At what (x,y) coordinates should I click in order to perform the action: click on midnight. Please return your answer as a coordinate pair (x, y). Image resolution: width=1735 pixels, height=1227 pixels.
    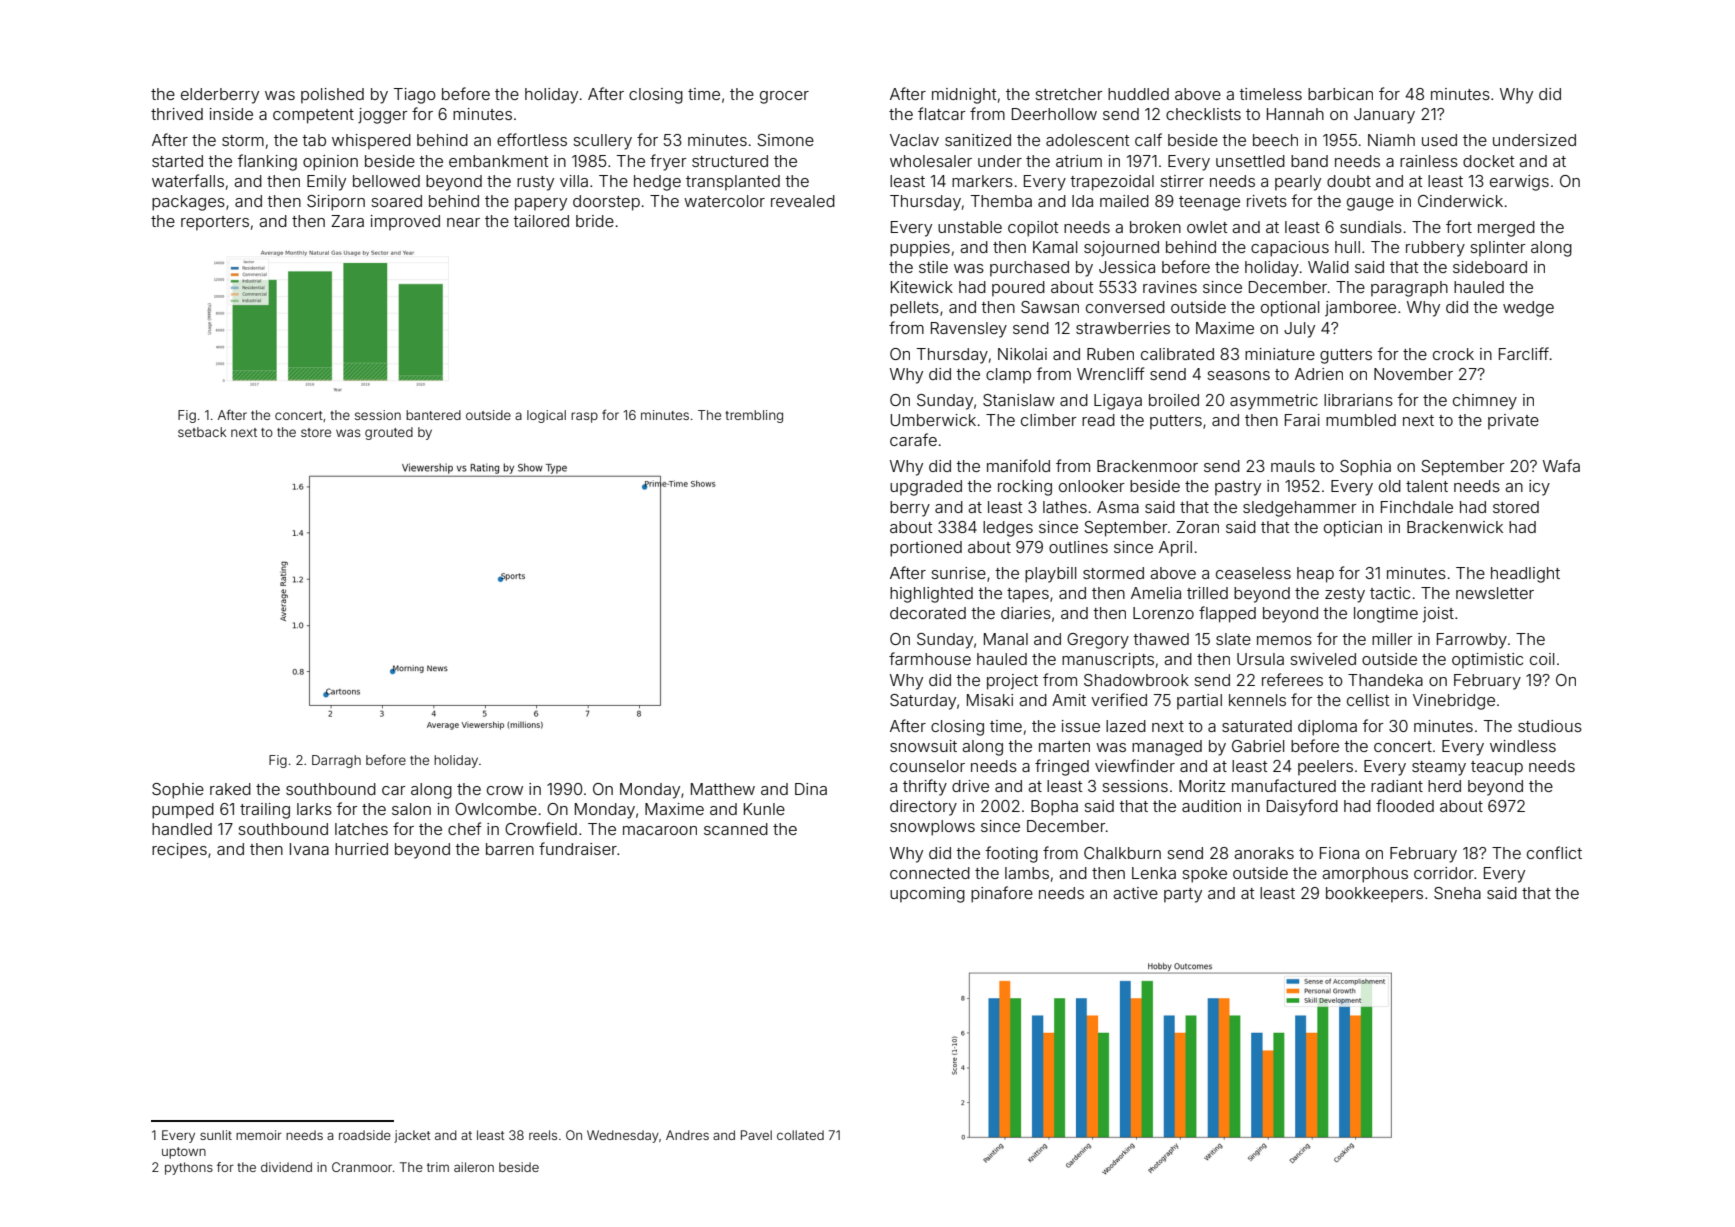
    Looking at the image, I should click on (964, 96).
